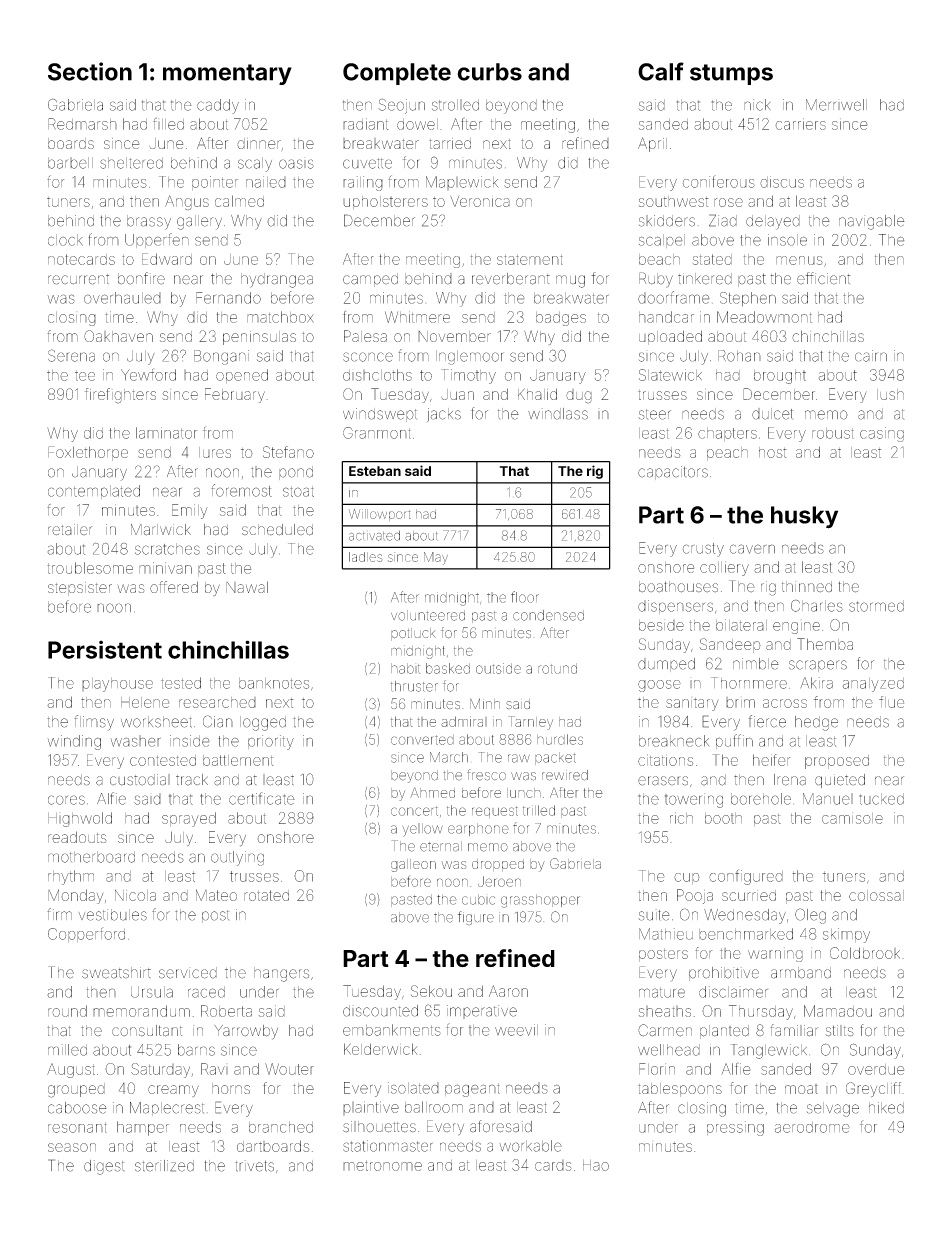  What do you see at coordinates (723, 818) in the image?
I see `booth` at bounding box center [723, 818].
